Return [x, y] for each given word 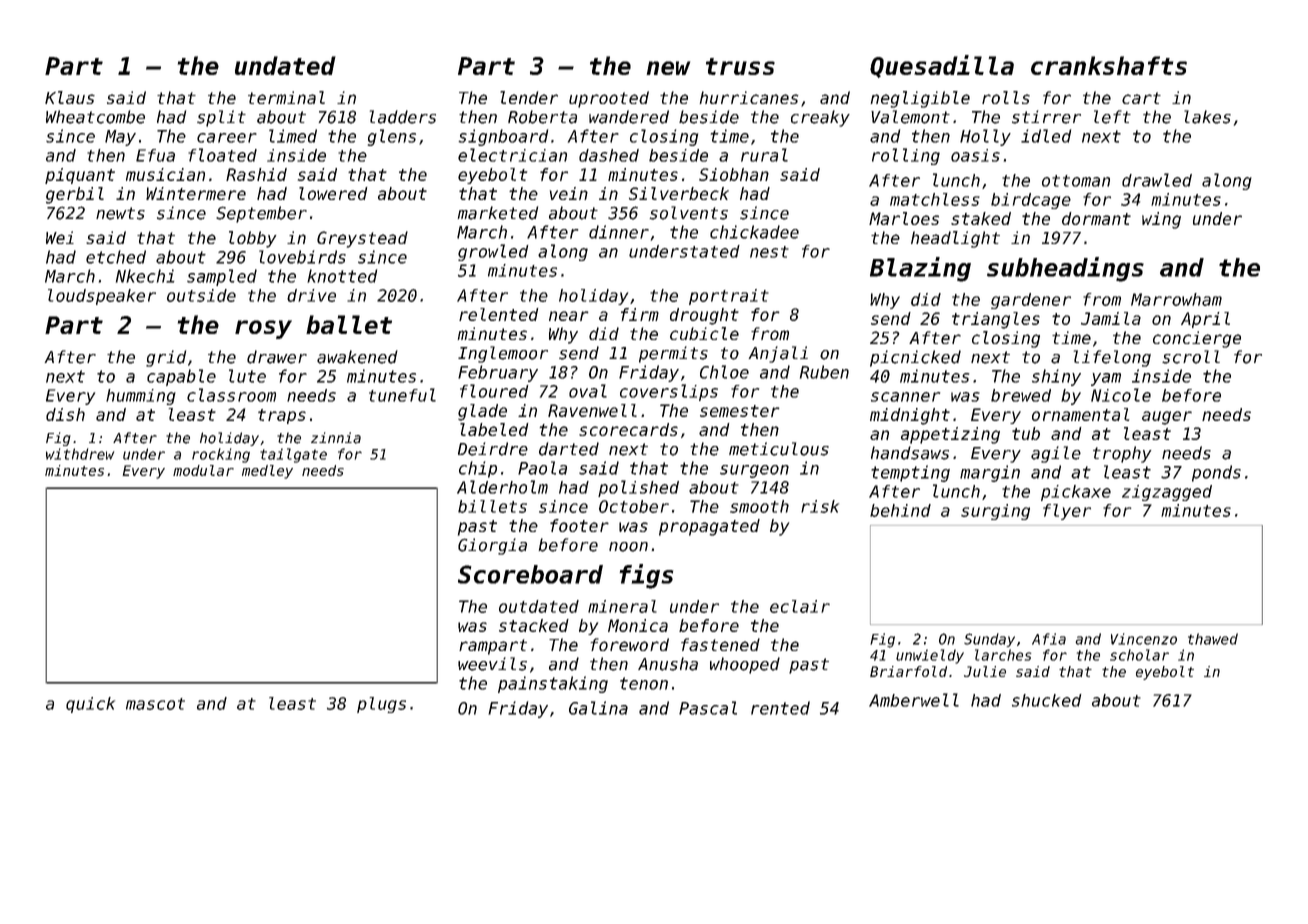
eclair [800, 606]
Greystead [362, 239]
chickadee [754, 232]
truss [740, 66]
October [634, 506]
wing [1161, 220]
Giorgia [492, 546]
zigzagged [1167, 493]
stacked [534, 625]
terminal [286, 97]
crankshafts [1109, 65]
